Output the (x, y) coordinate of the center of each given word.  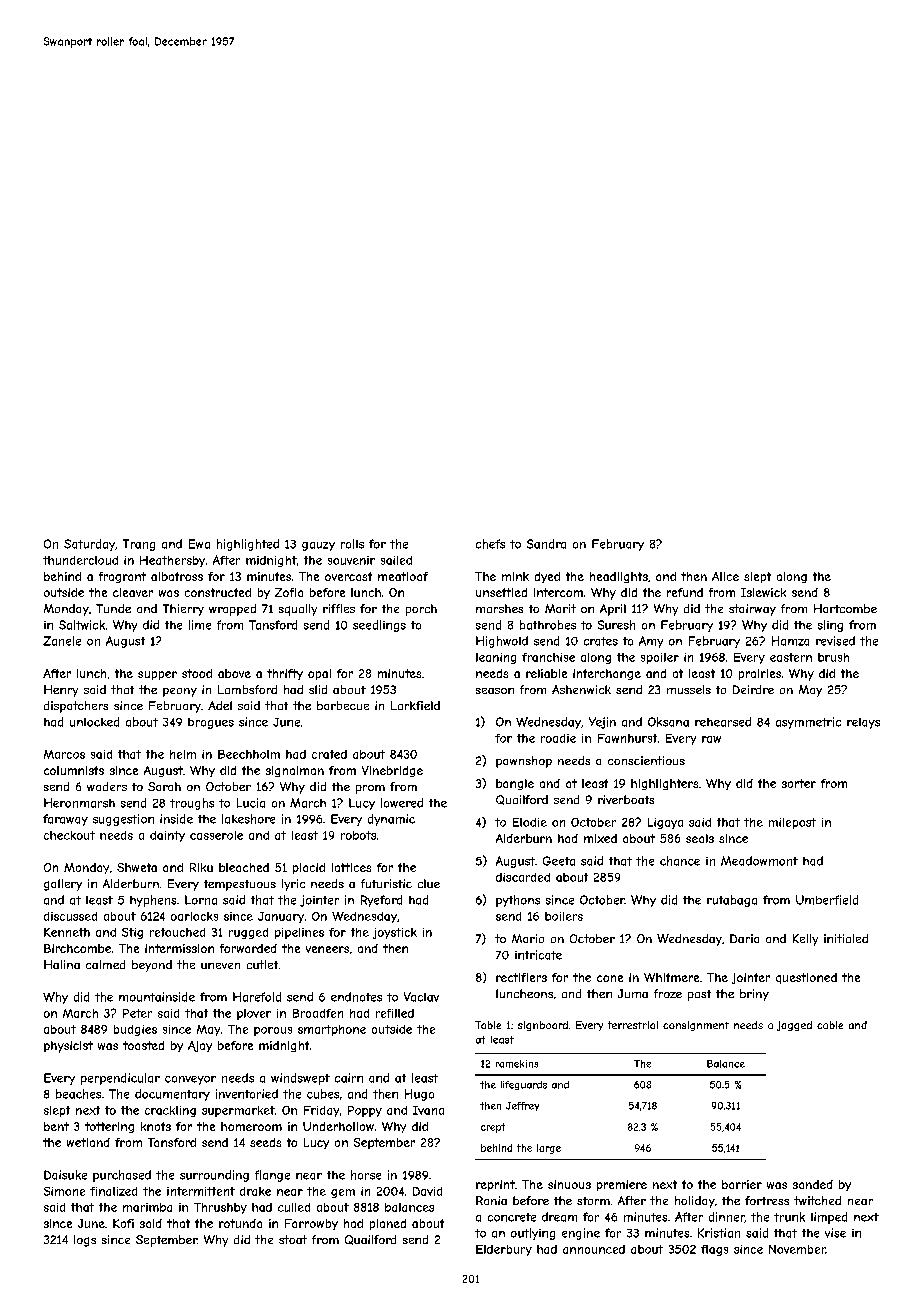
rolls (352, 544)
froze (668, 993)
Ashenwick (581, 689)
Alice (725, 576)
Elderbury (504, 1250)
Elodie (530, 822)
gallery (63, 885)
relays (863, 723)
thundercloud (80, 560)
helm (183, 754)
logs (85, 1241)
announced (594, 1249)
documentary (172, 1095)
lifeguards (524, 1085)
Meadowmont (759, 861)
